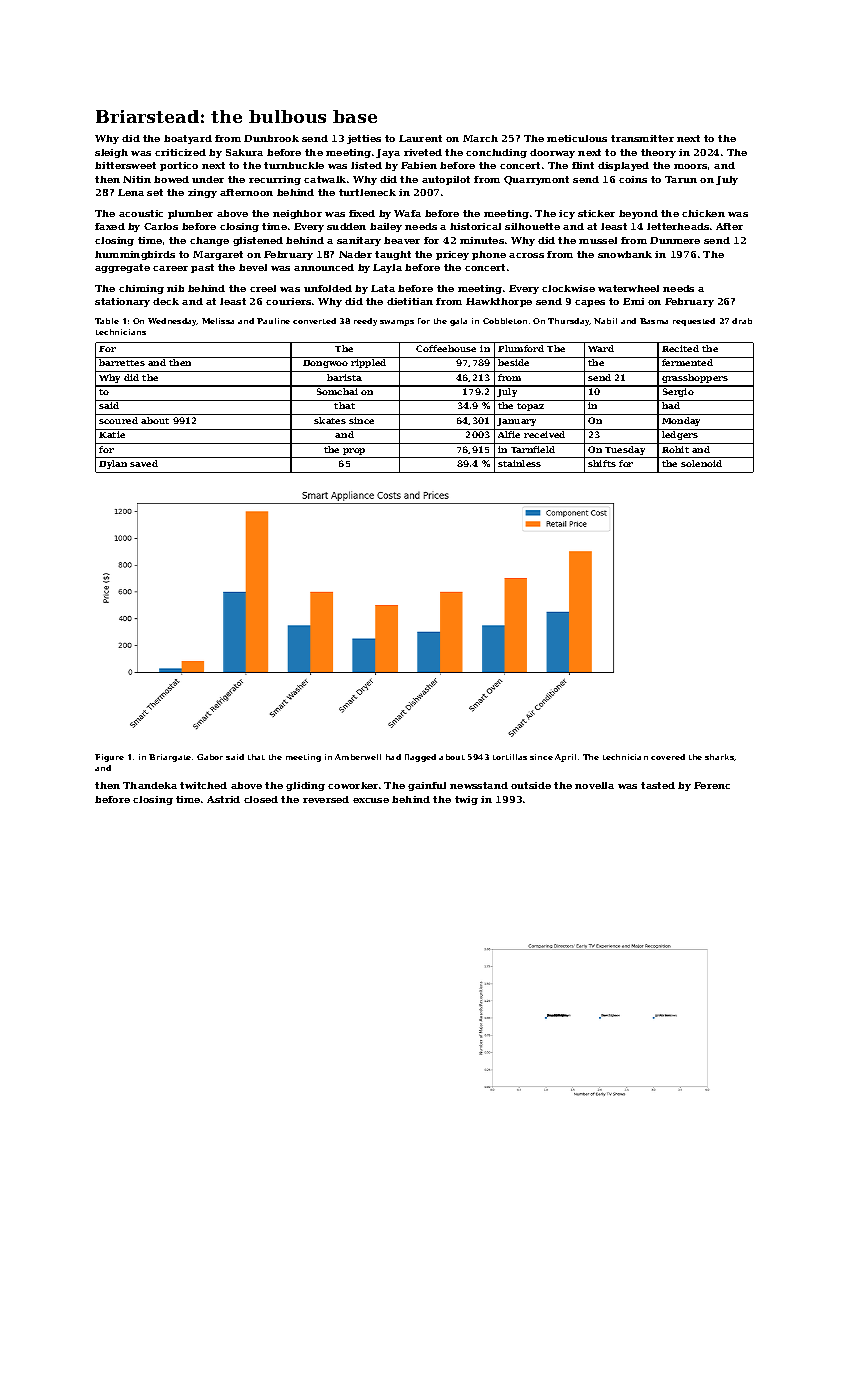  Describe the element at coordinates (188, 139) in the document. I see `boatyard` at that location.
